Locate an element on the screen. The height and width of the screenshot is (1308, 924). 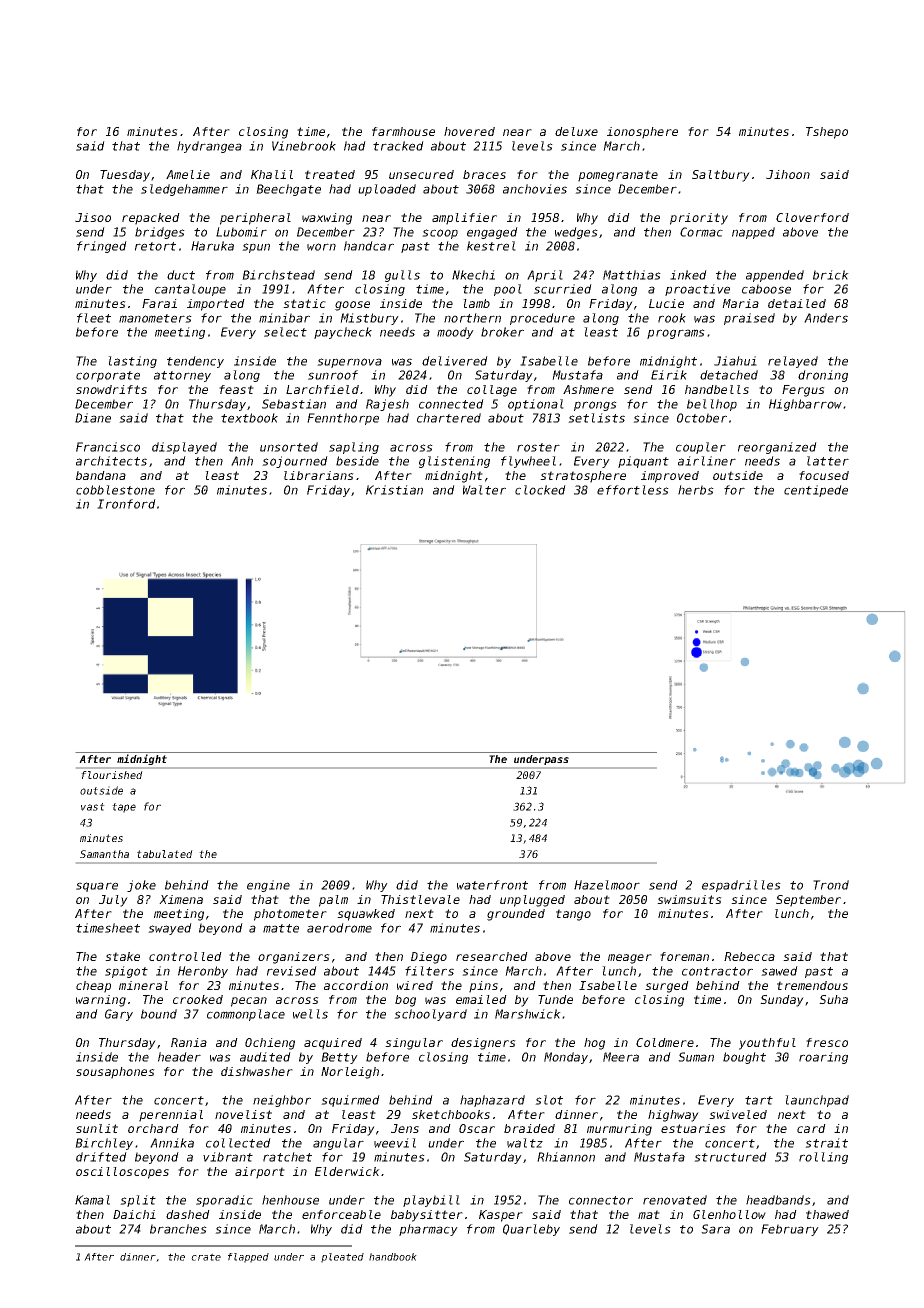
sunlit is located at coordinates (97, 1128).
